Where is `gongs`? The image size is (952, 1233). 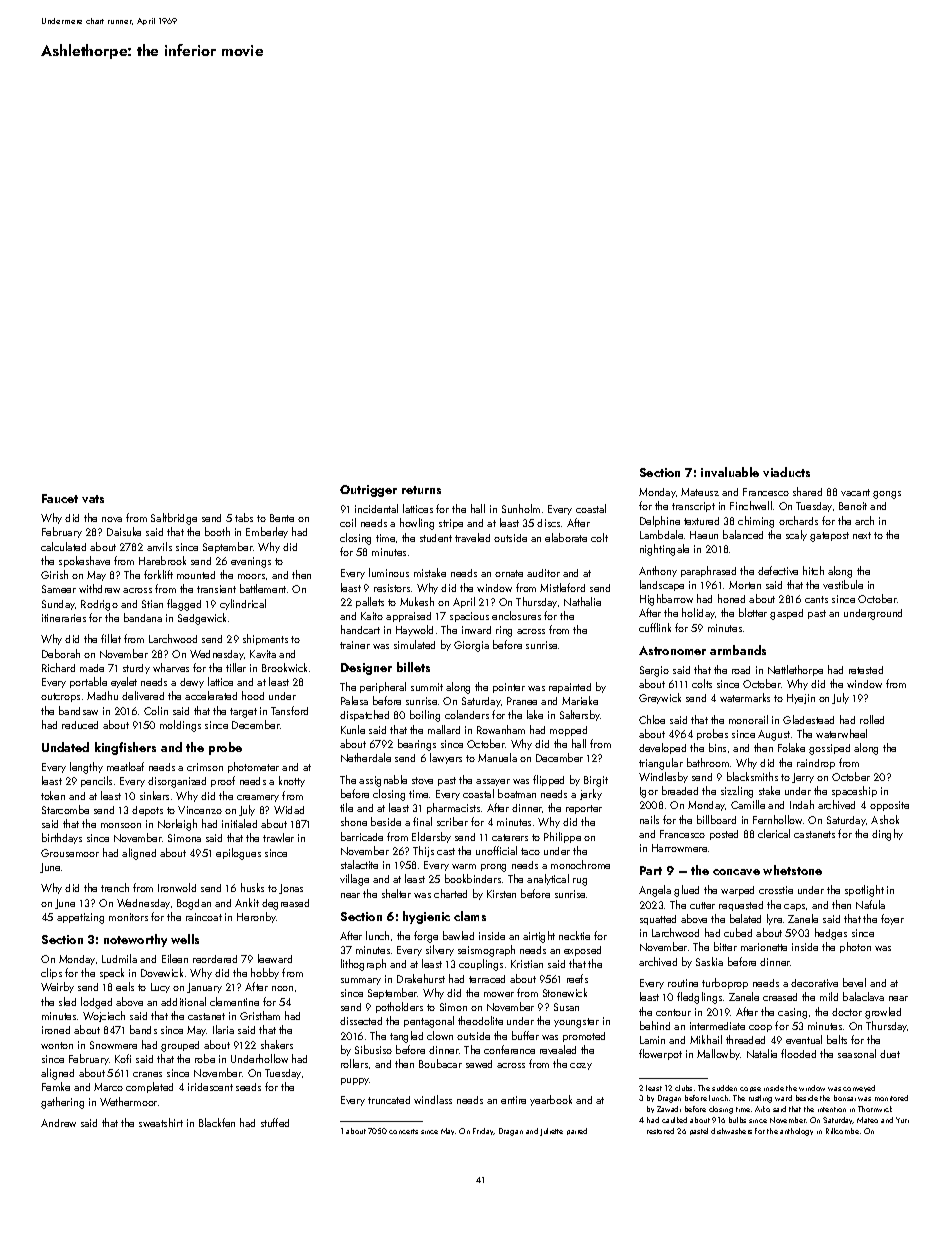 gongs is located at coordinates (887, 495).
